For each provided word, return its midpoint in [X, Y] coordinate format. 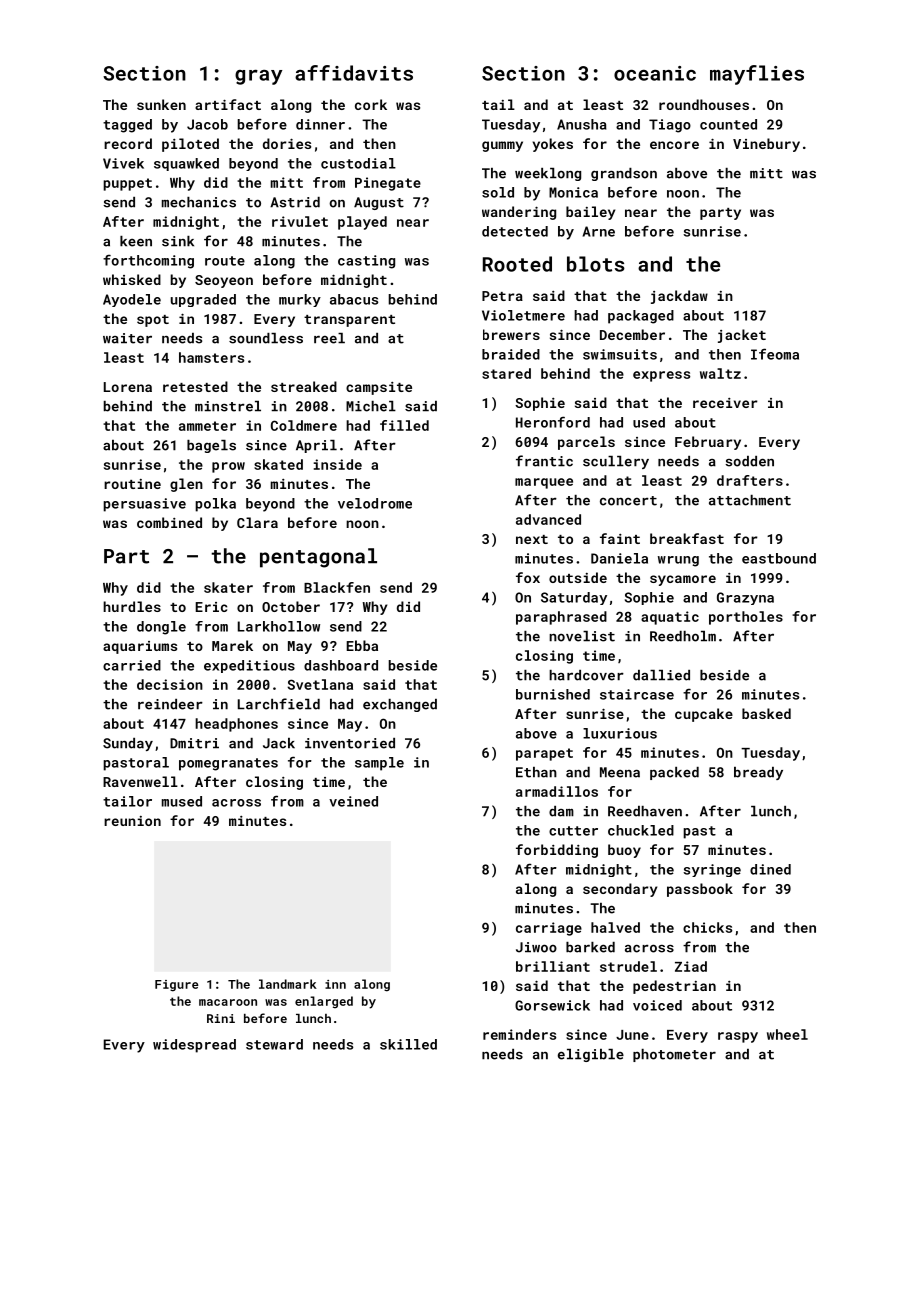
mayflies [757, 75]
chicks [707, 927]
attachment [750, 500]
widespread [194, 1046]
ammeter [207, 426]
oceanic [655, 73]
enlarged [324, 1002]
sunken [161, 104]
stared [506, 373]
